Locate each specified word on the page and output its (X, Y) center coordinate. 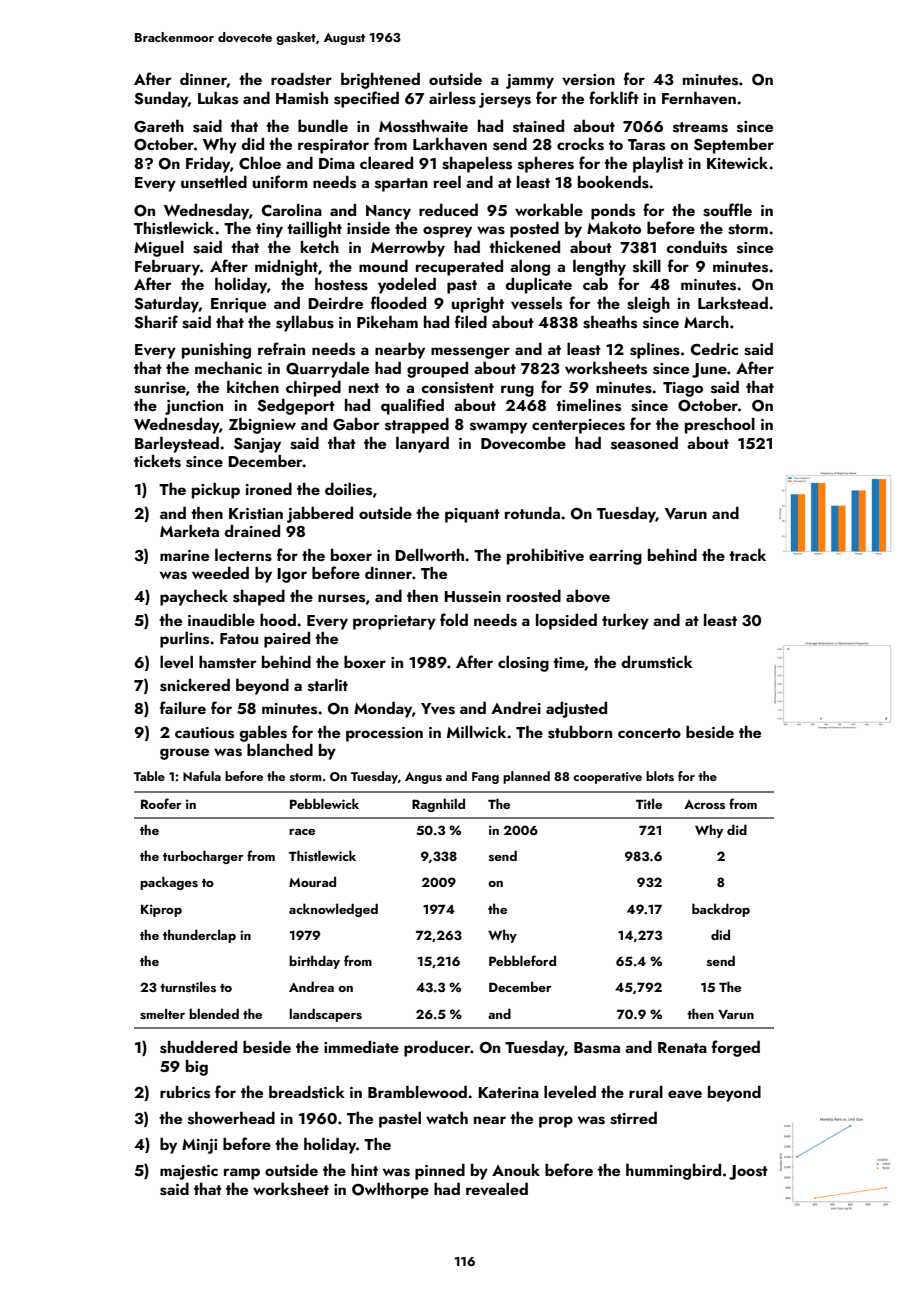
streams (700, 127)
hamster (228, 662)
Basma (597, 1048)
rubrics (185, 1092)
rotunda (532, 513)
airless (452, 98)
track (747, 555)
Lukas (218, 98)
